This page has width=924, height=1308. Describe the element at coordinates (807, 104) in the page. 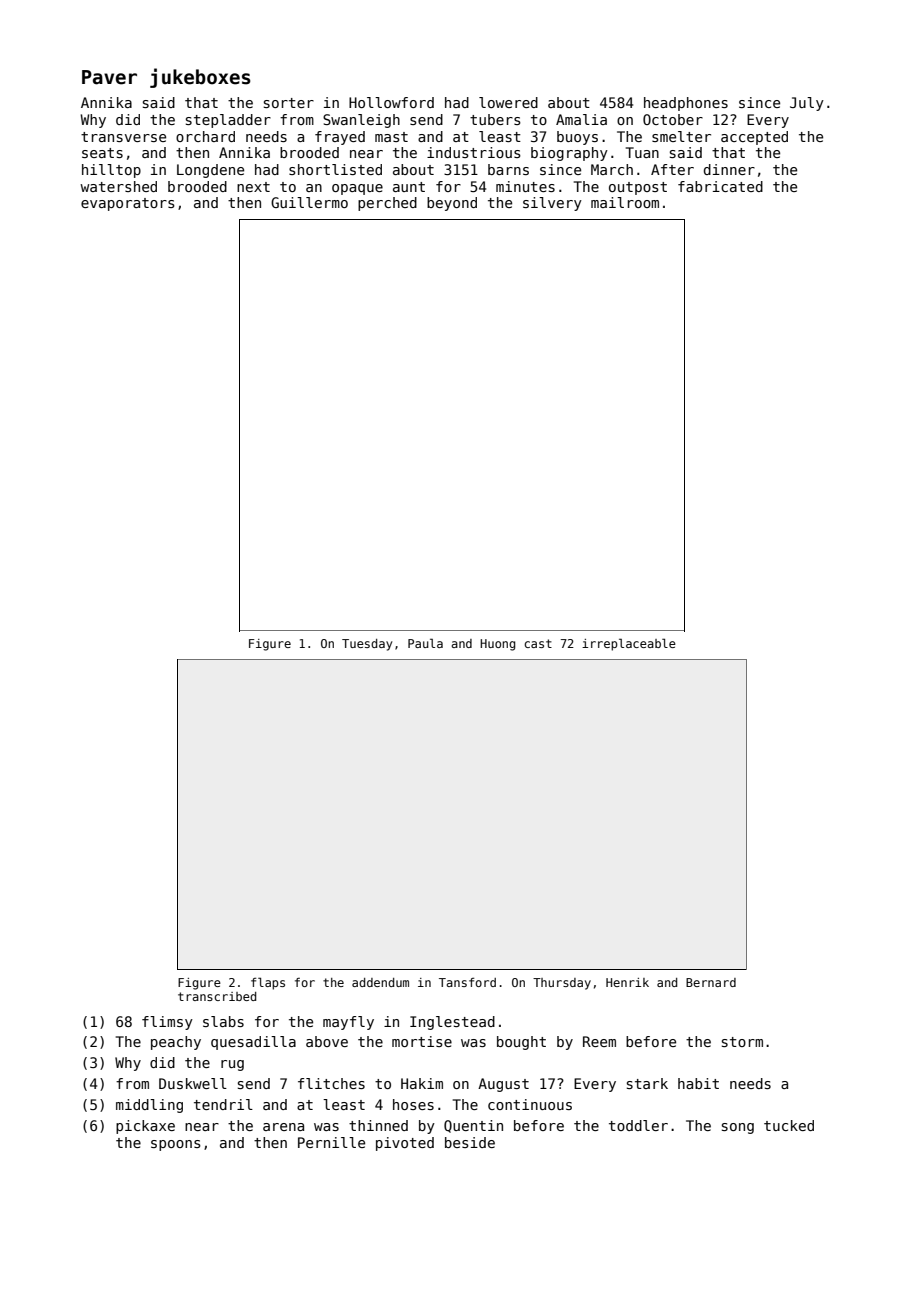

I see `July` at that location.
